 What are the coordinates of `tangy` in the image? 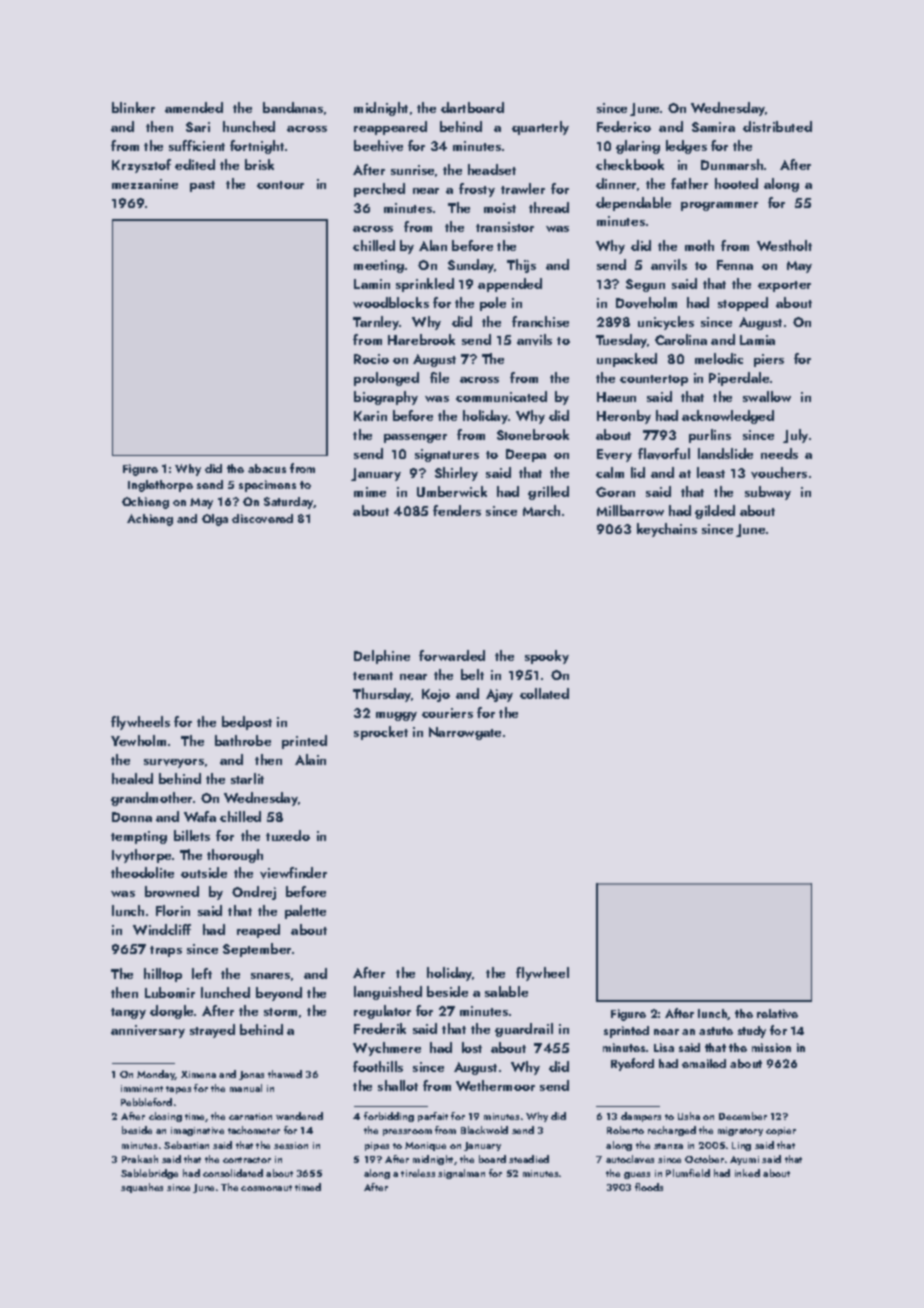 It's located at (128, 1013).
